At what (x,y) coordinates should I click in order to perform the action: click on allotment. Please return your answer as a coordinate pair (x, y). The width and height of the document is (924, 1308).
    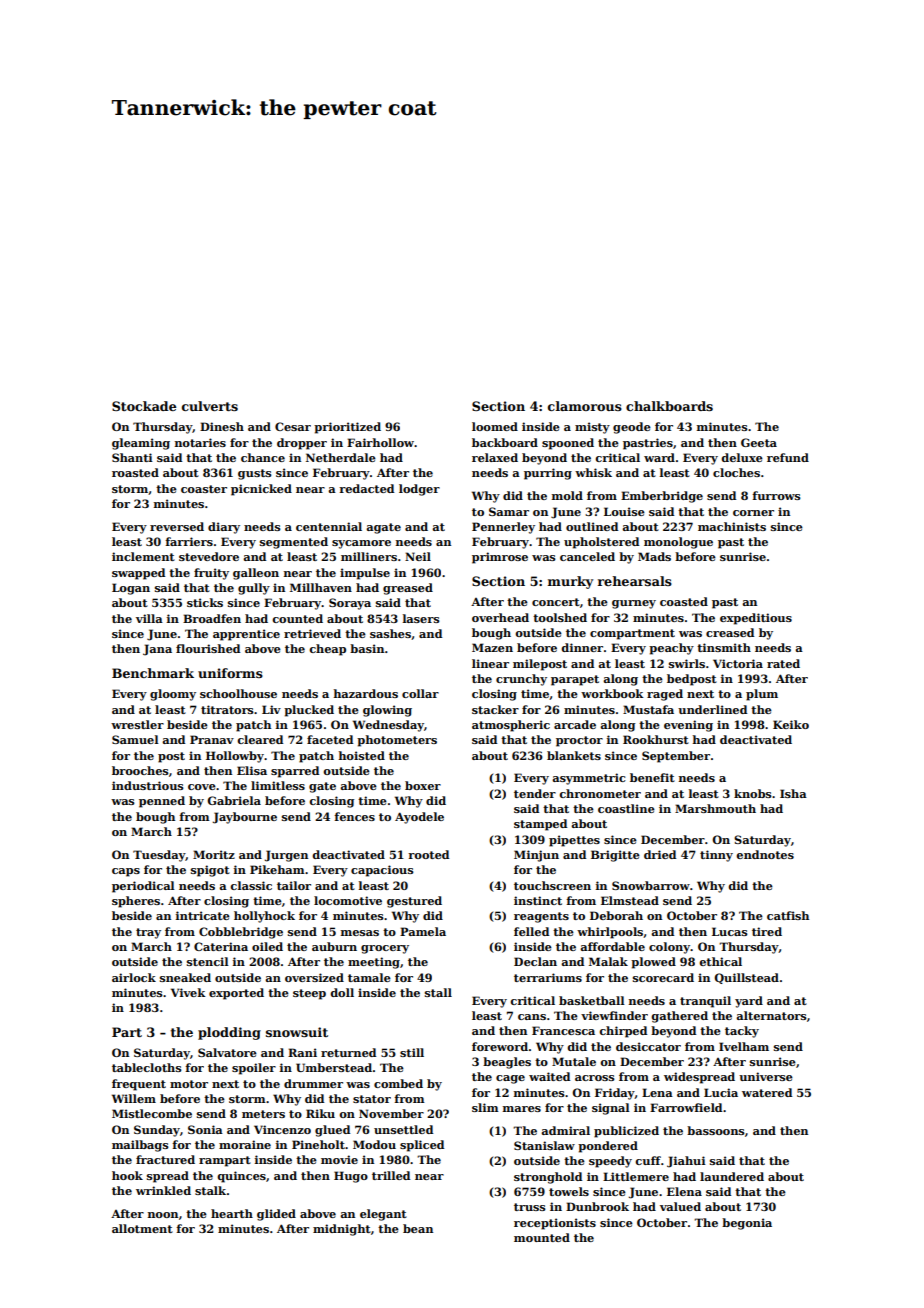
    Looking at the image, I should click on (142, 1228).
